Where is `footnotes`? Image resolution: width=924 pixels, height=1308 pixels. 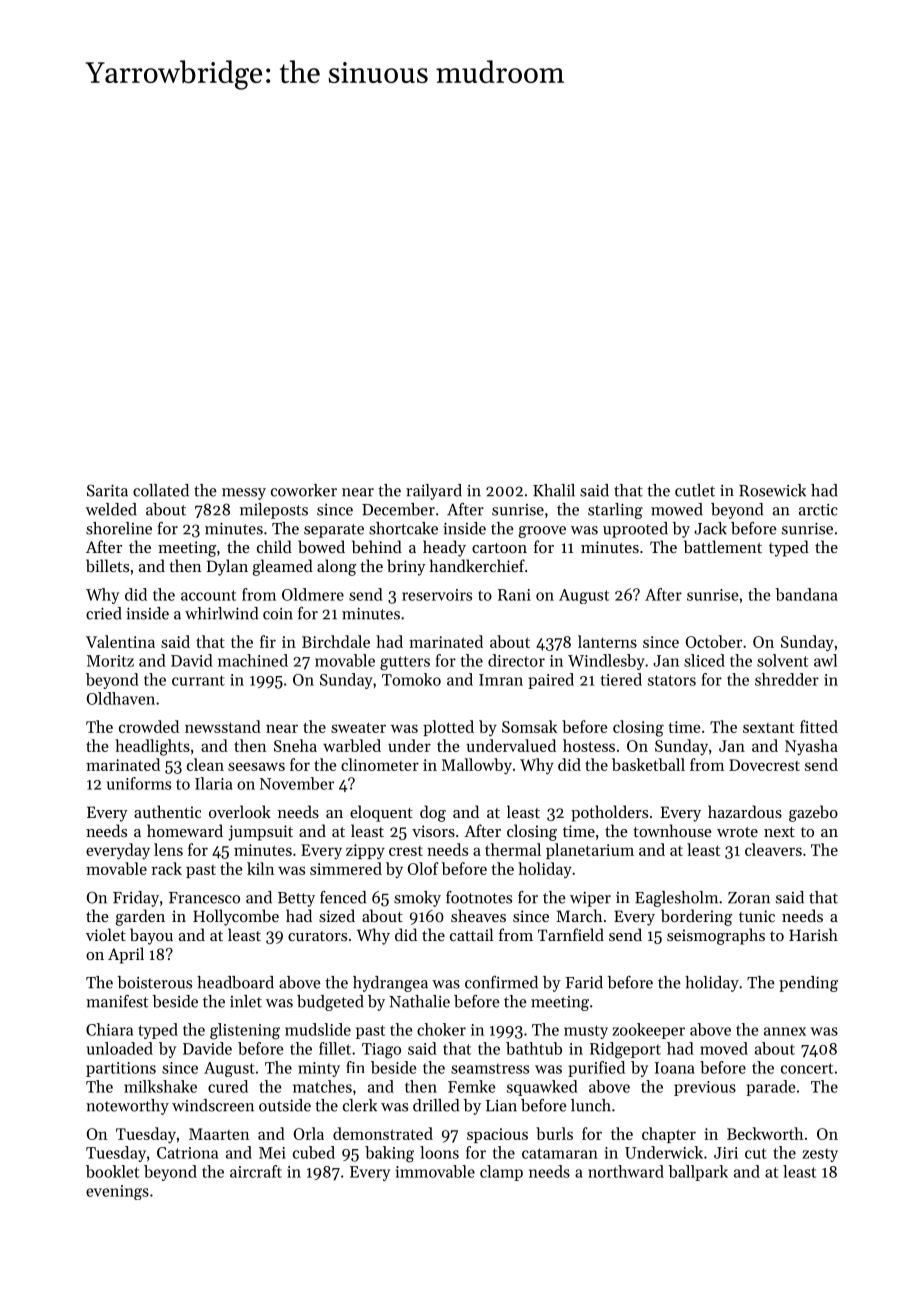 footnotes is located at coordinates (479, 897).
